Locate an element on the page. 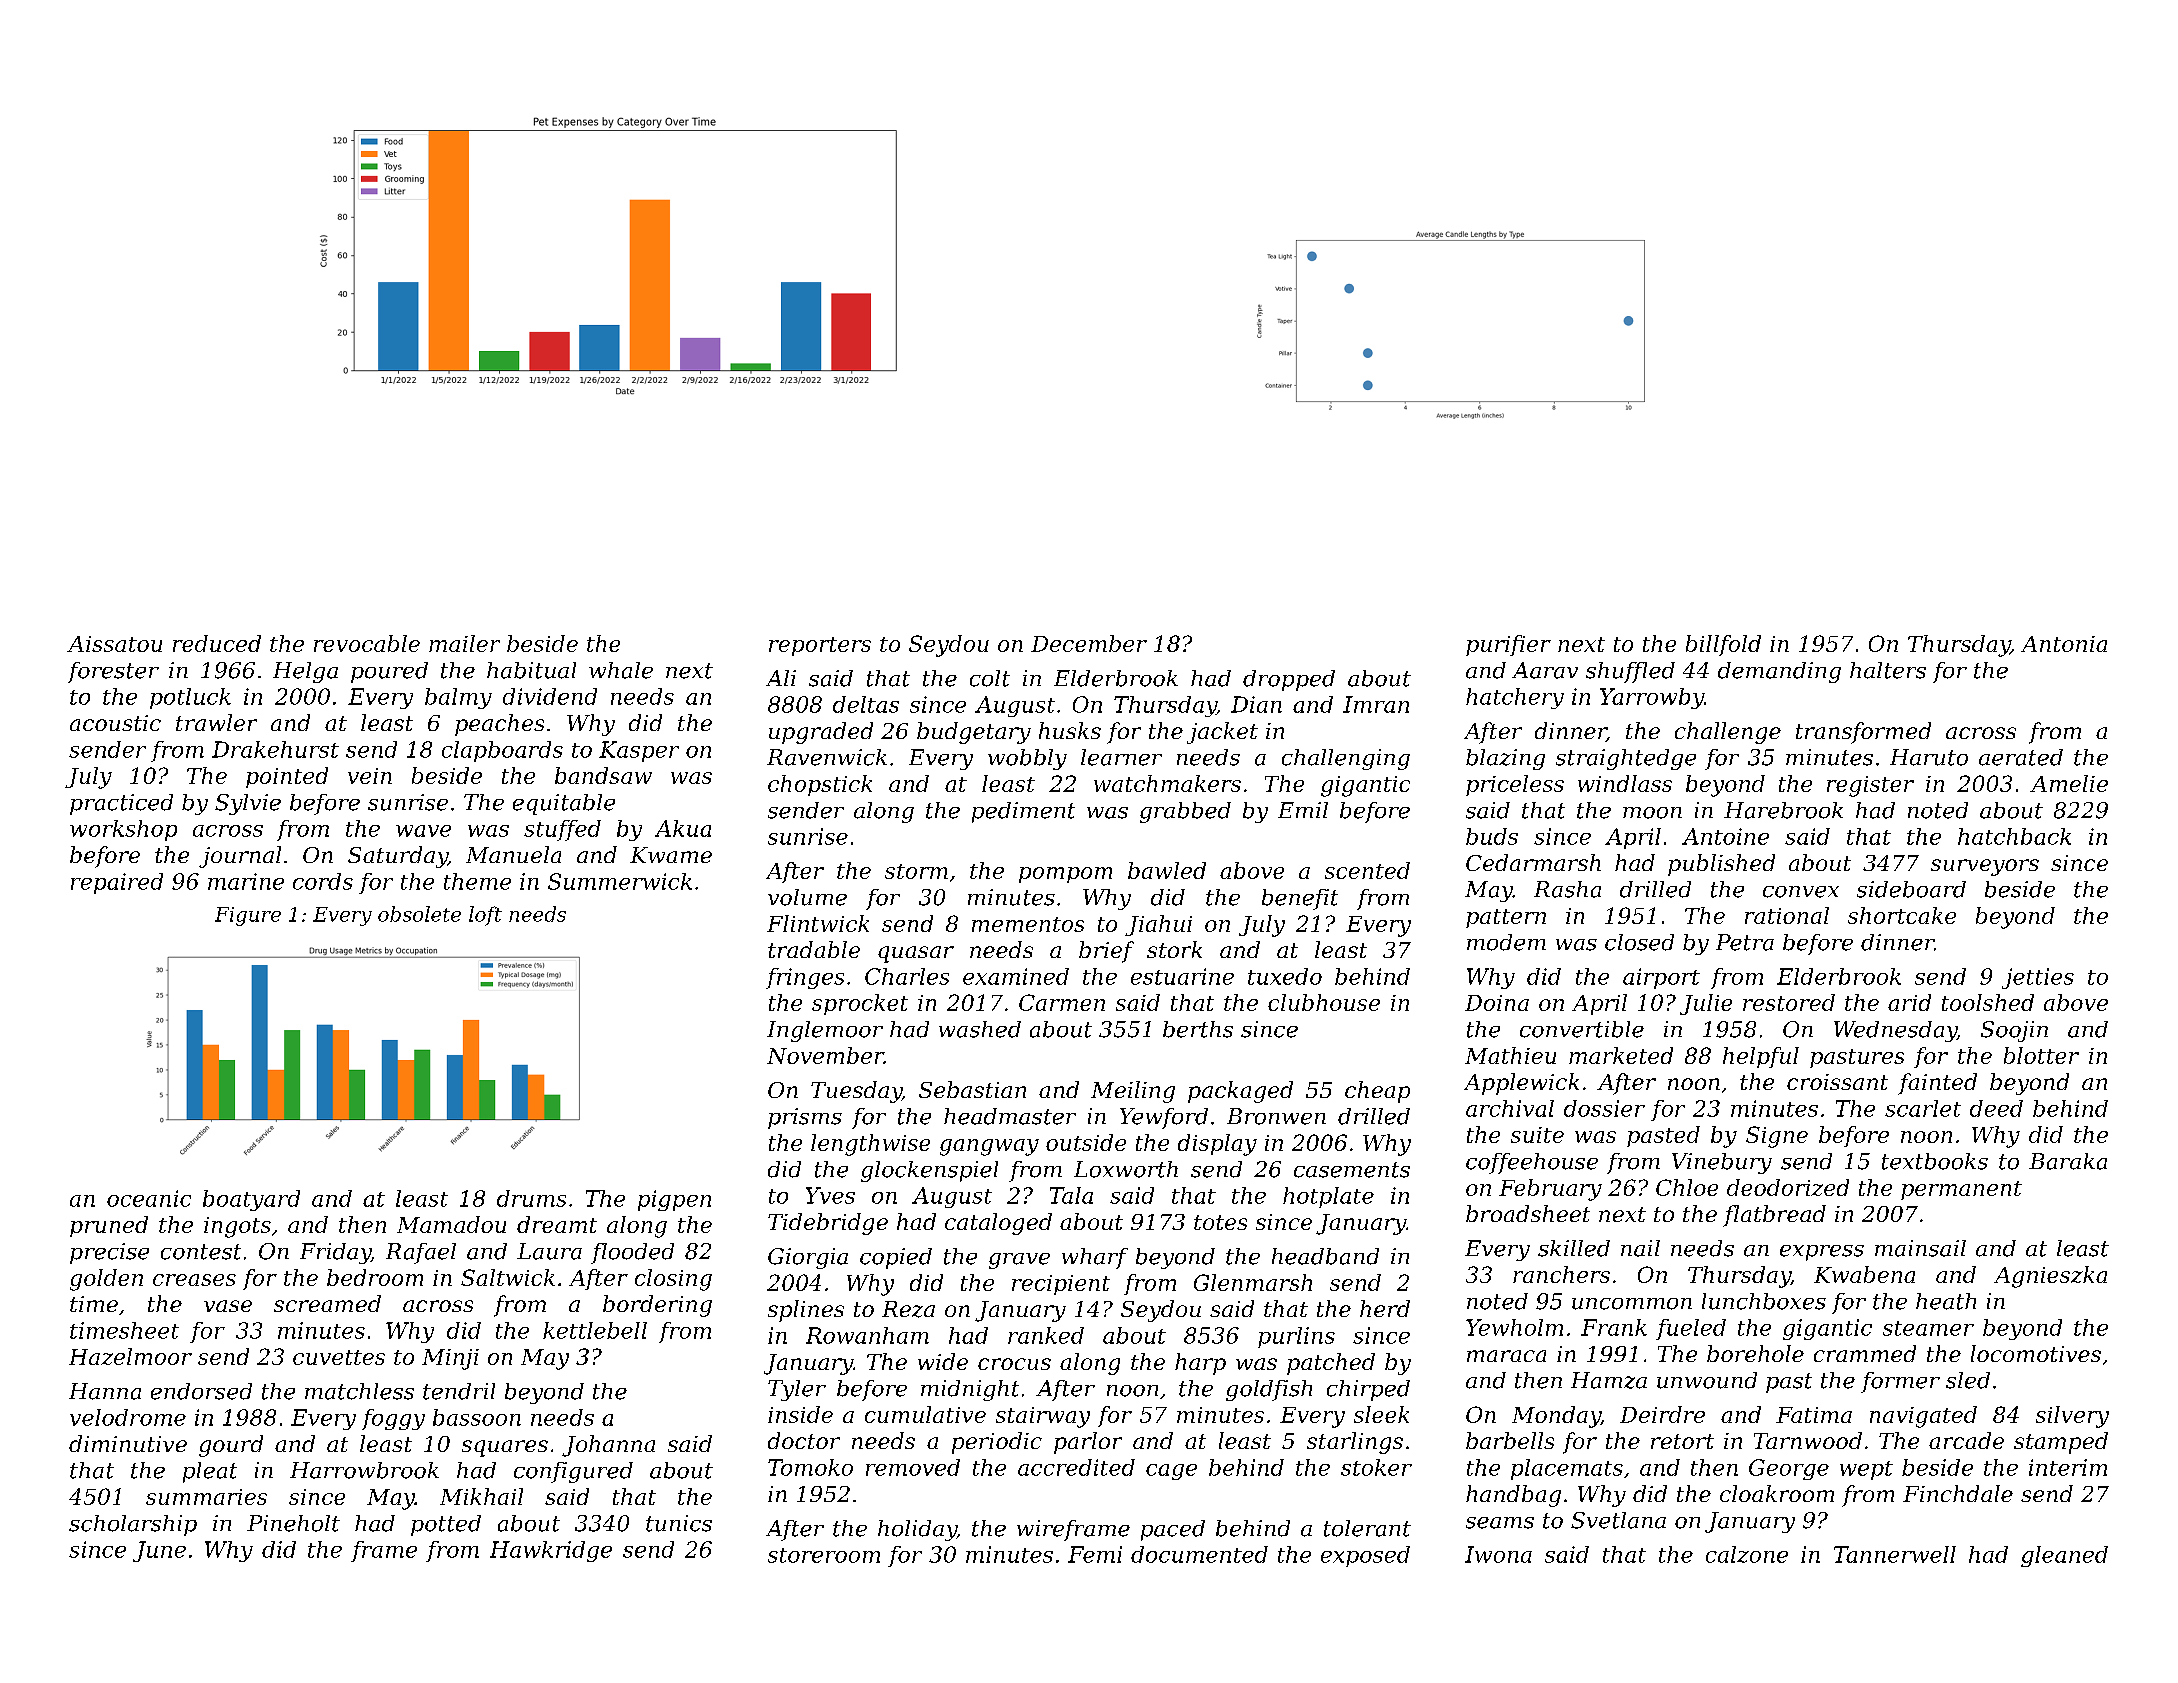 The width and height of the document is (2178, 1683). dossier is located at coordinates (1604, 1108).
